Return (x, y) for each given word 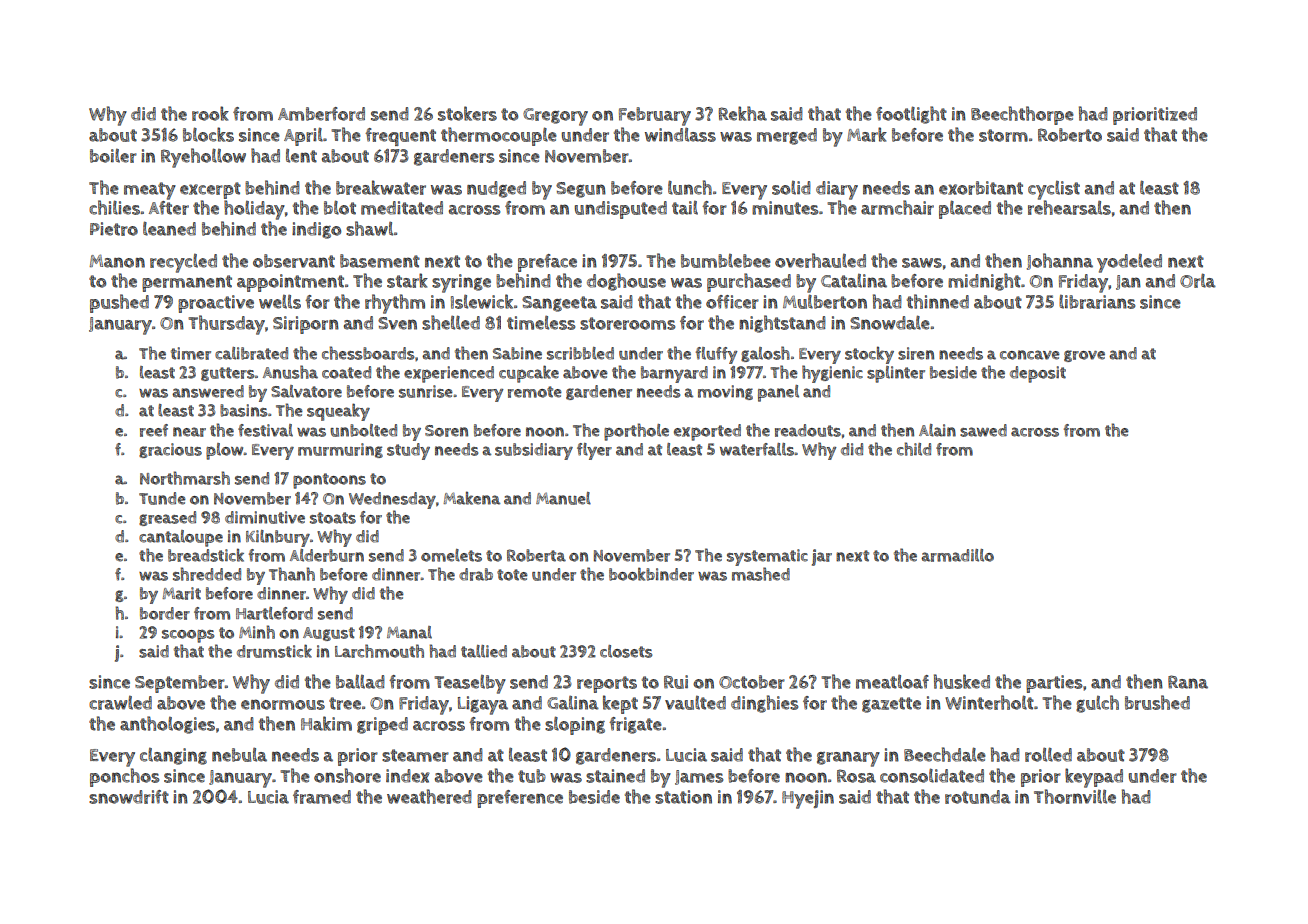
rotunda (978, 797)
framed (322, 797)
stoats (333, 518)
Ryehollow (203, 158)
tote (512, 575)
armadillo (957, 555)
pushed (119, 303)
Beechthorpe (1022, 115)
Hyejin (808, 799)
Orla (1198, 280)
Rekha (743, 113)
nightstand (782, 324)
